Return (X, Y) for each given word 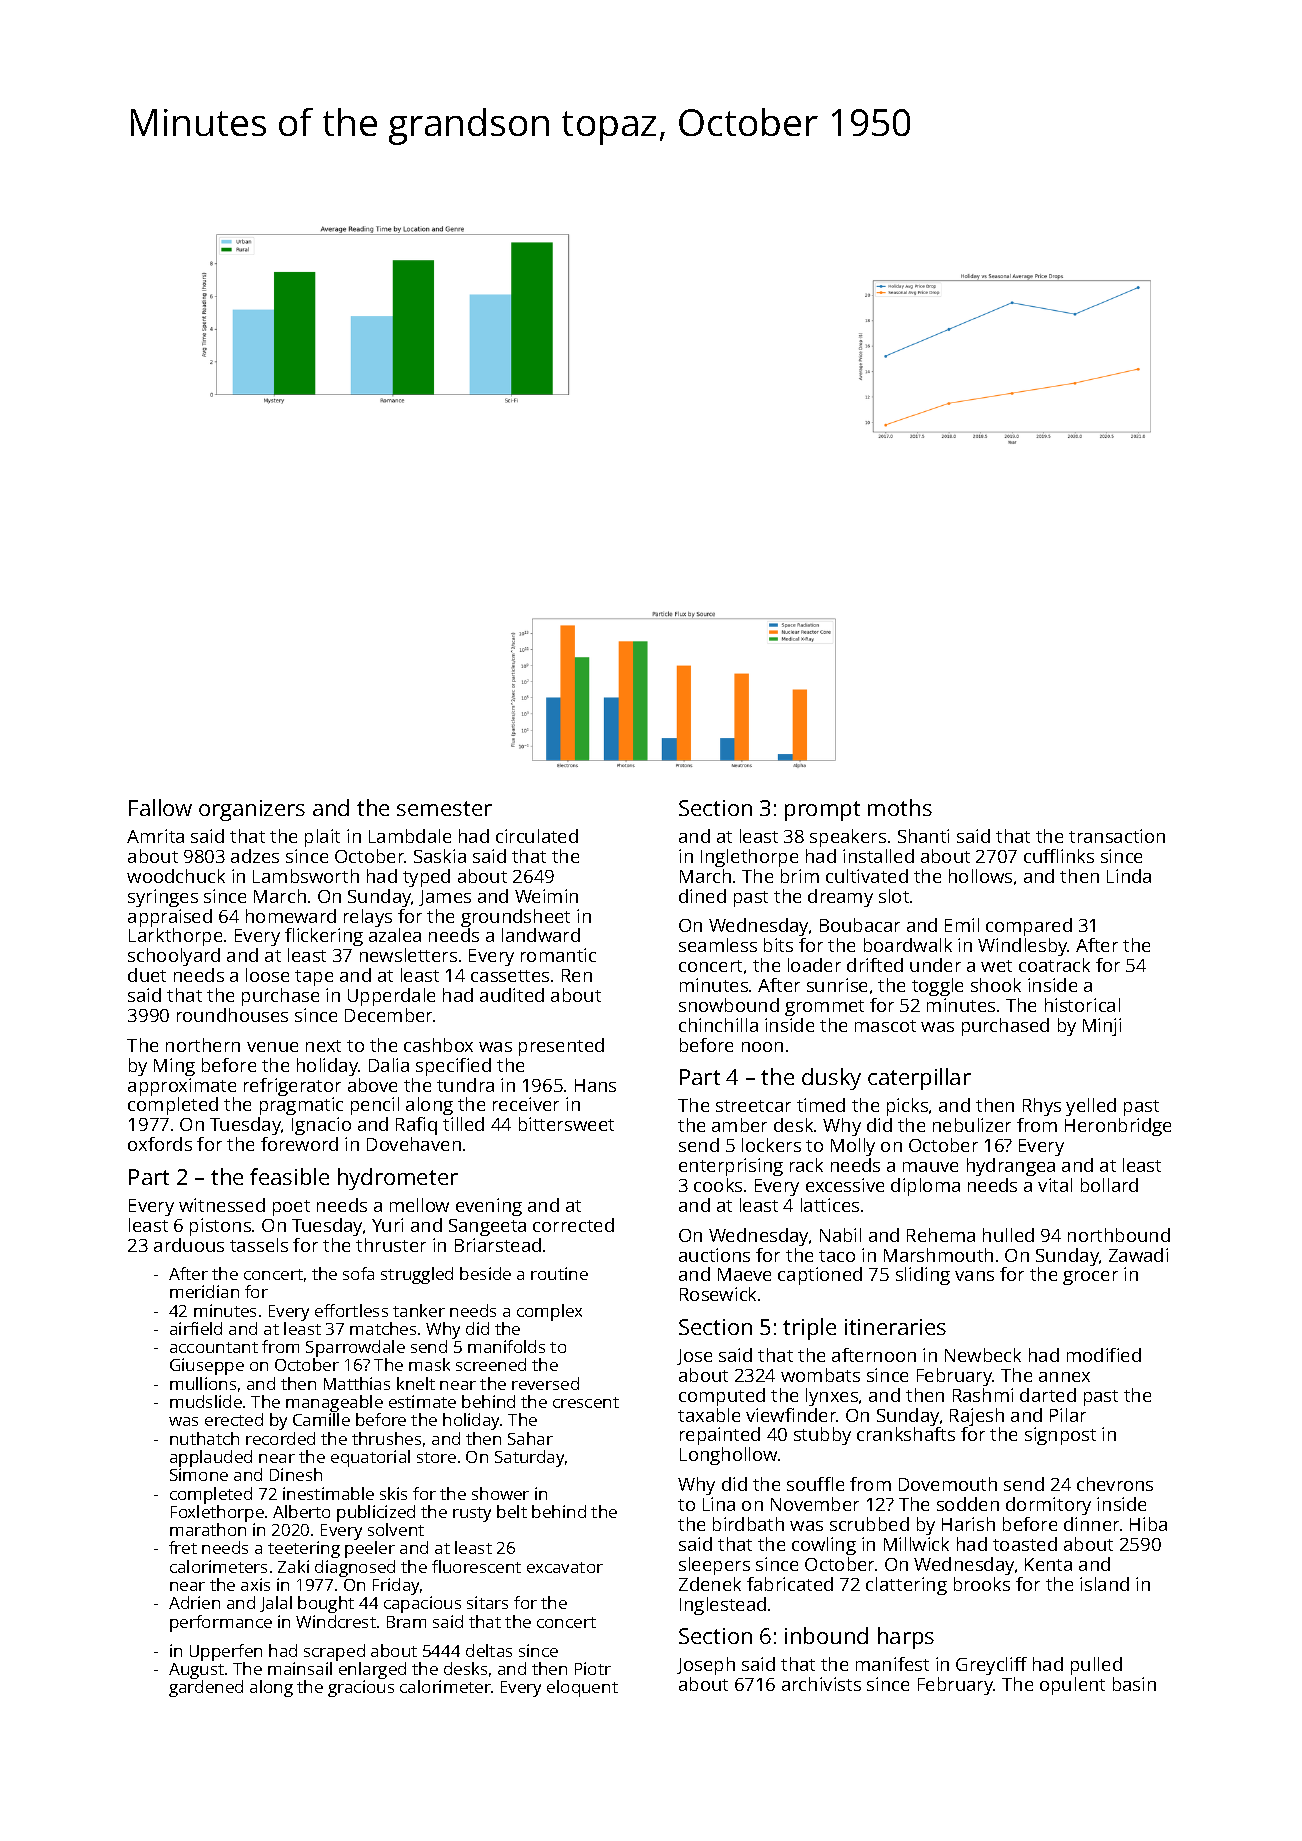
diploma (925, 1187)
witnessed (222, 1205)
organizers (252, 810)
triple (809, 1329)
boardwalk (908, 945)
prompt (822, 811)
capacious (422, 1604)
